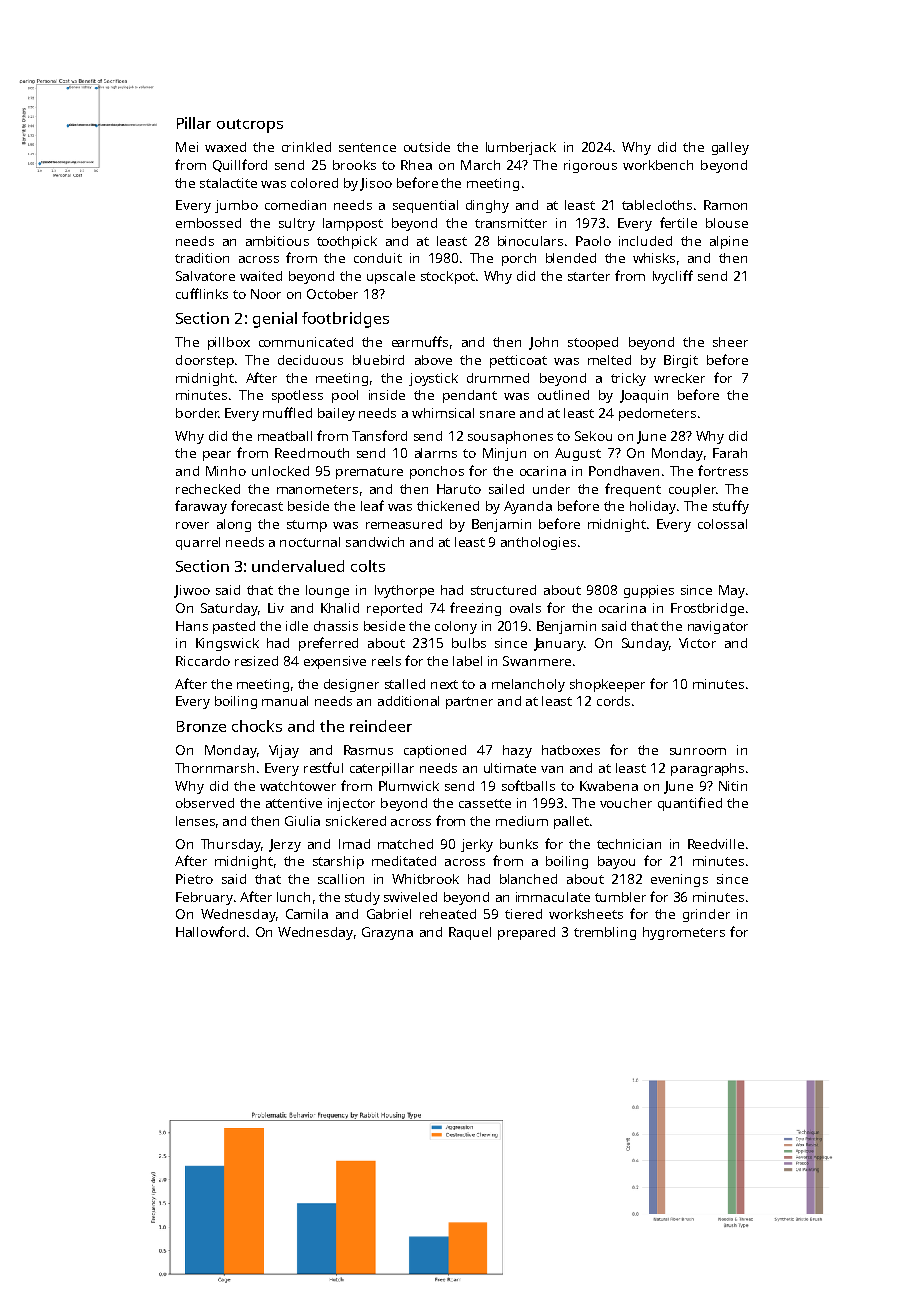  Describe the element at coordinates (427, 147) in the document. I see `outside` at that location.
